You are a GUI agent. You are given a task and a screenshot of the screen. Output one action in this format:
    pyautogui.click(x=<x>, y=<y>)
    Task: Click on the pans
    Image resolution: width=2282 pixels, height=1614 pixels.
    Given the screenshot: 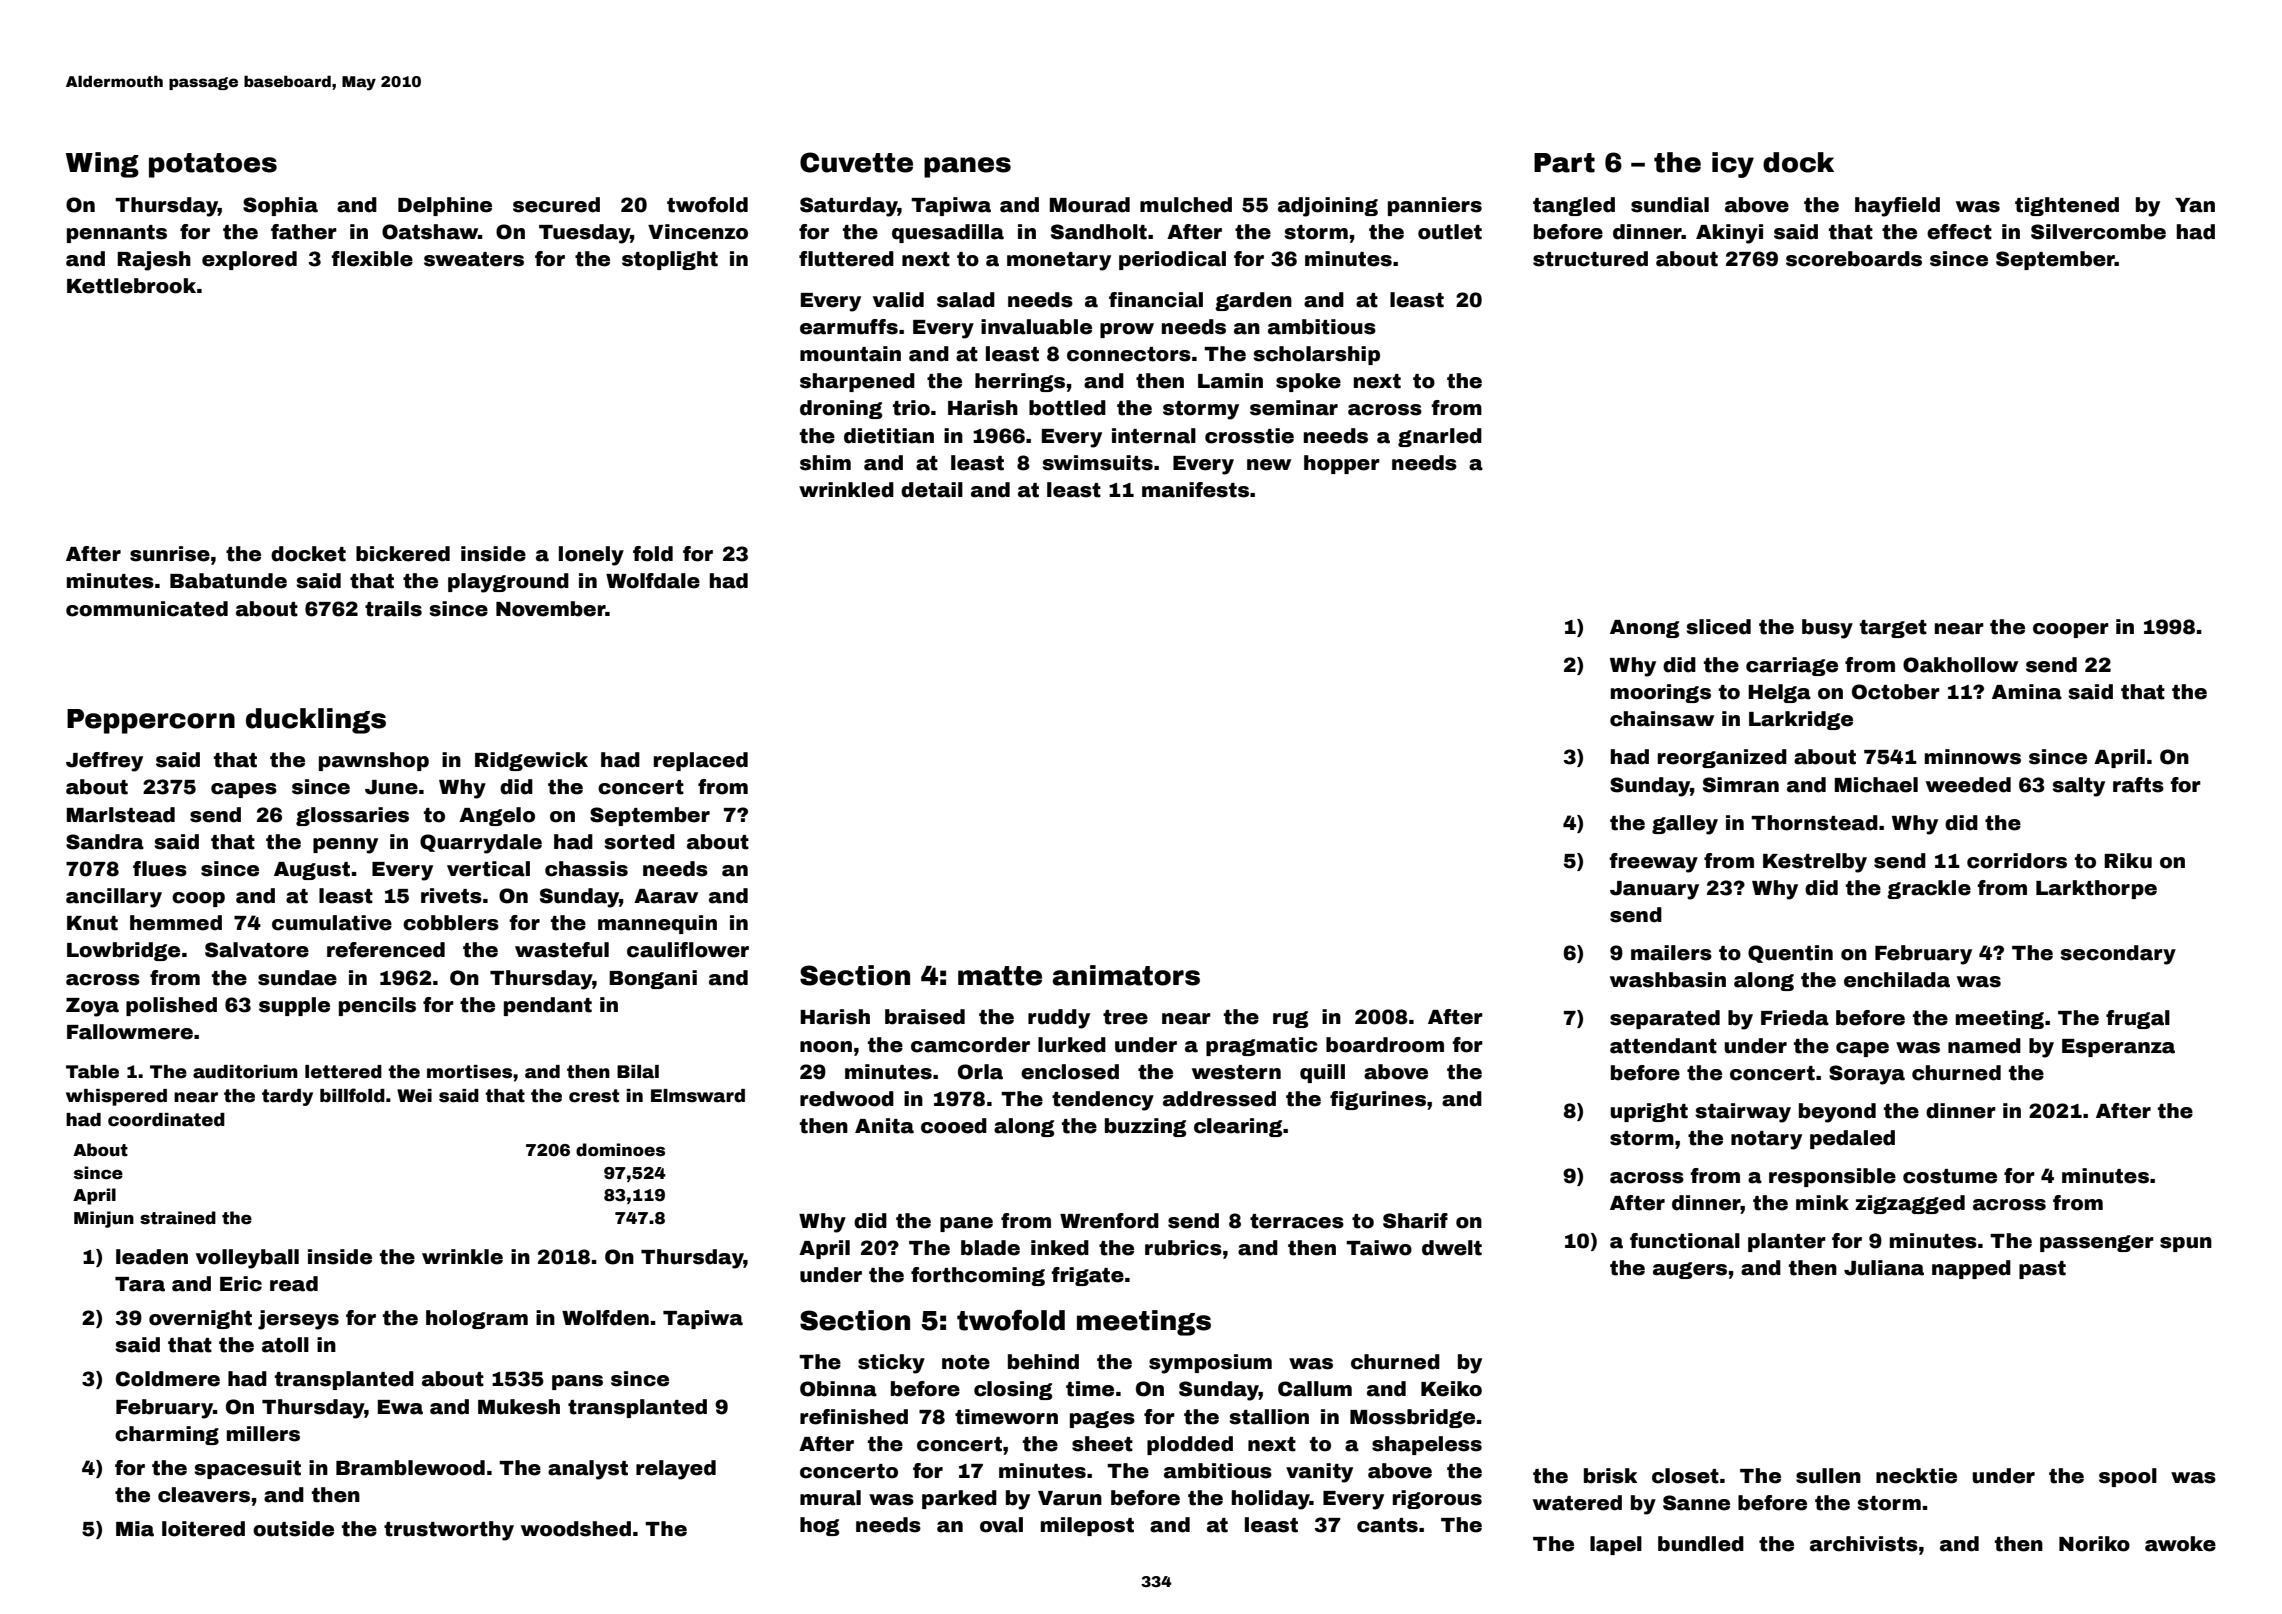 What is the action you would take?
    pyautogui.click(x=577, y=1382)
